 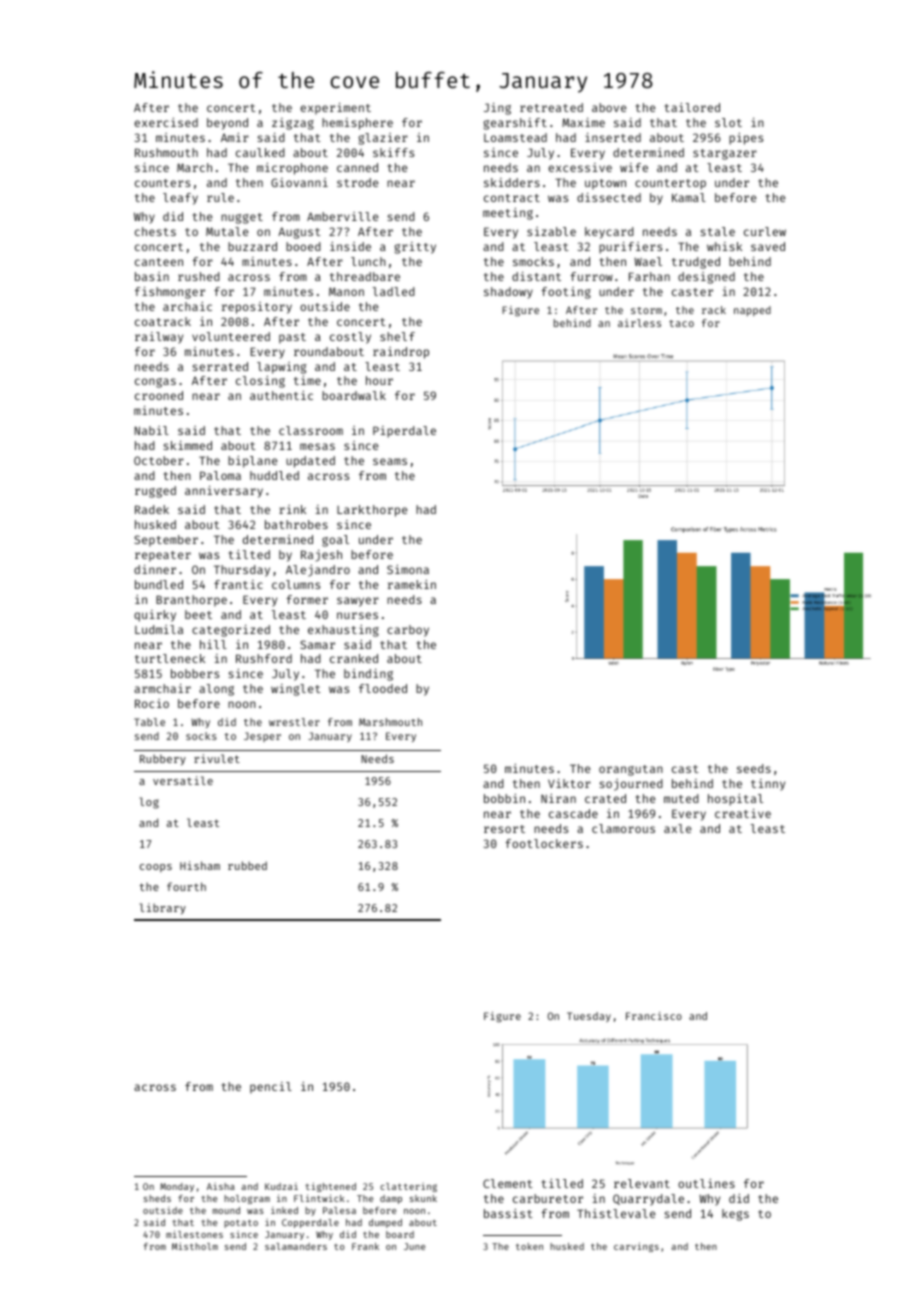 What do you see at coordinates (379, 380) in the document?
I see `hour` at bounding box center [379, 380].
